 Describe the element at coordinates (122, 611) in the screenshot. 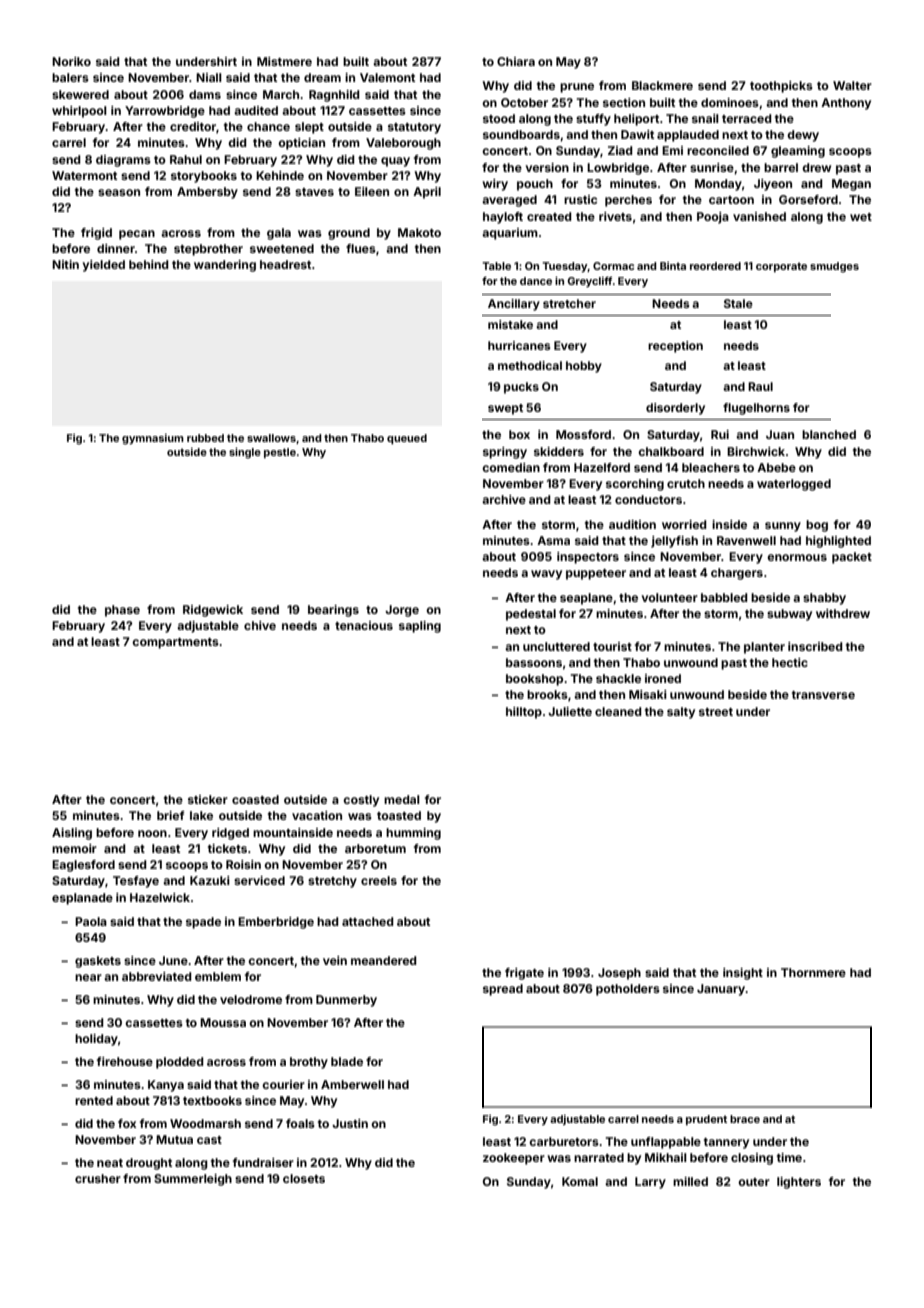

I see `phase` at that location.
